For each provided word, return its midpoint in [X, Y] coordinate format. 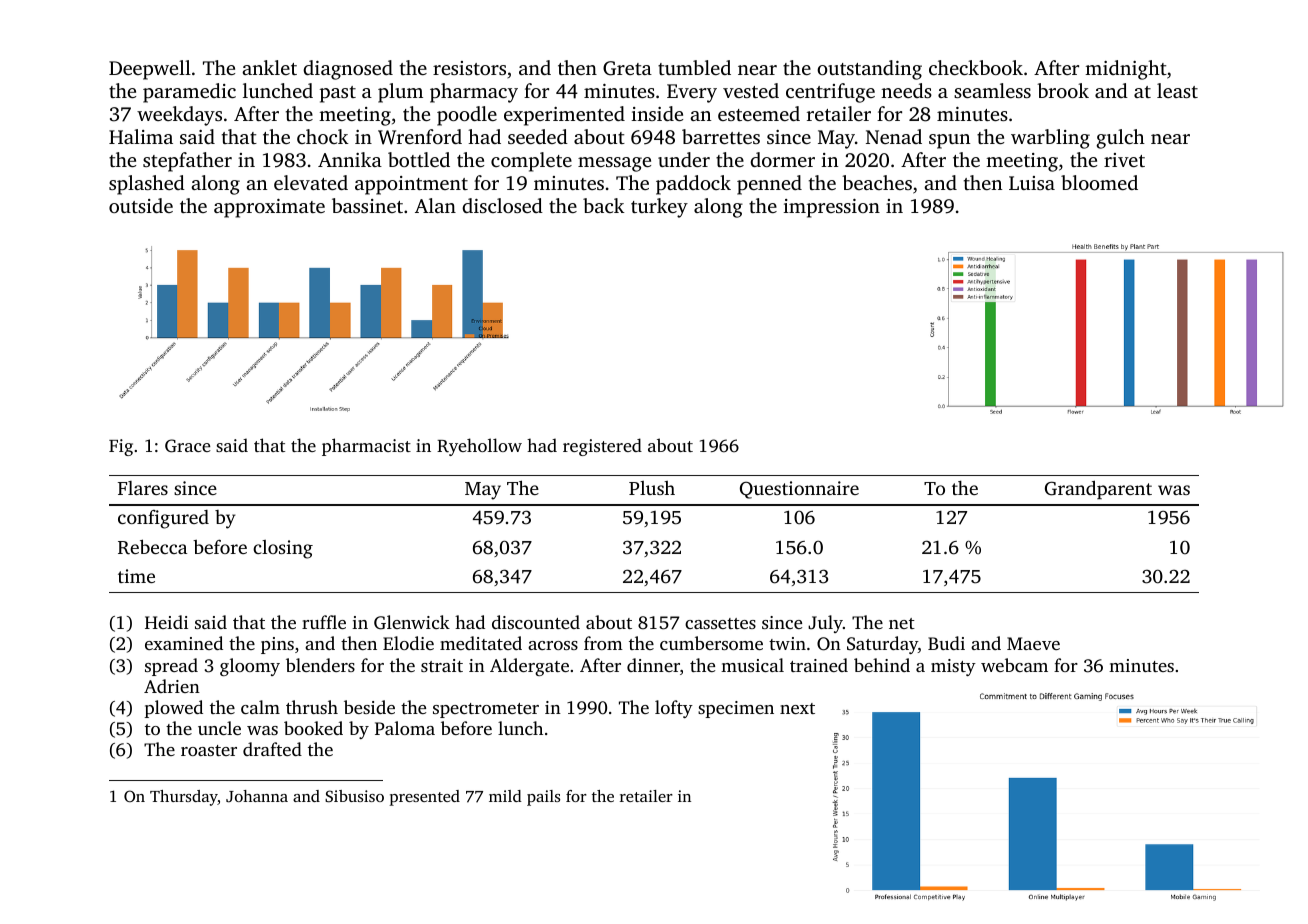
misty [953, 667]
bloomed [1099, 182]
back [604, 205]
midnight [1126, 70]
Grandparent [1098, 489]
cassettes [720, 623]
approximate [269, 208]
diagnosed [348, 70]
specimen [736, 709]
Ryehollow [479, 447]
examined [184, 643]
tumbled [694, 67]
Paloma [405, 728]
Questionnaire [799, 490]
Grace [188, 446]
